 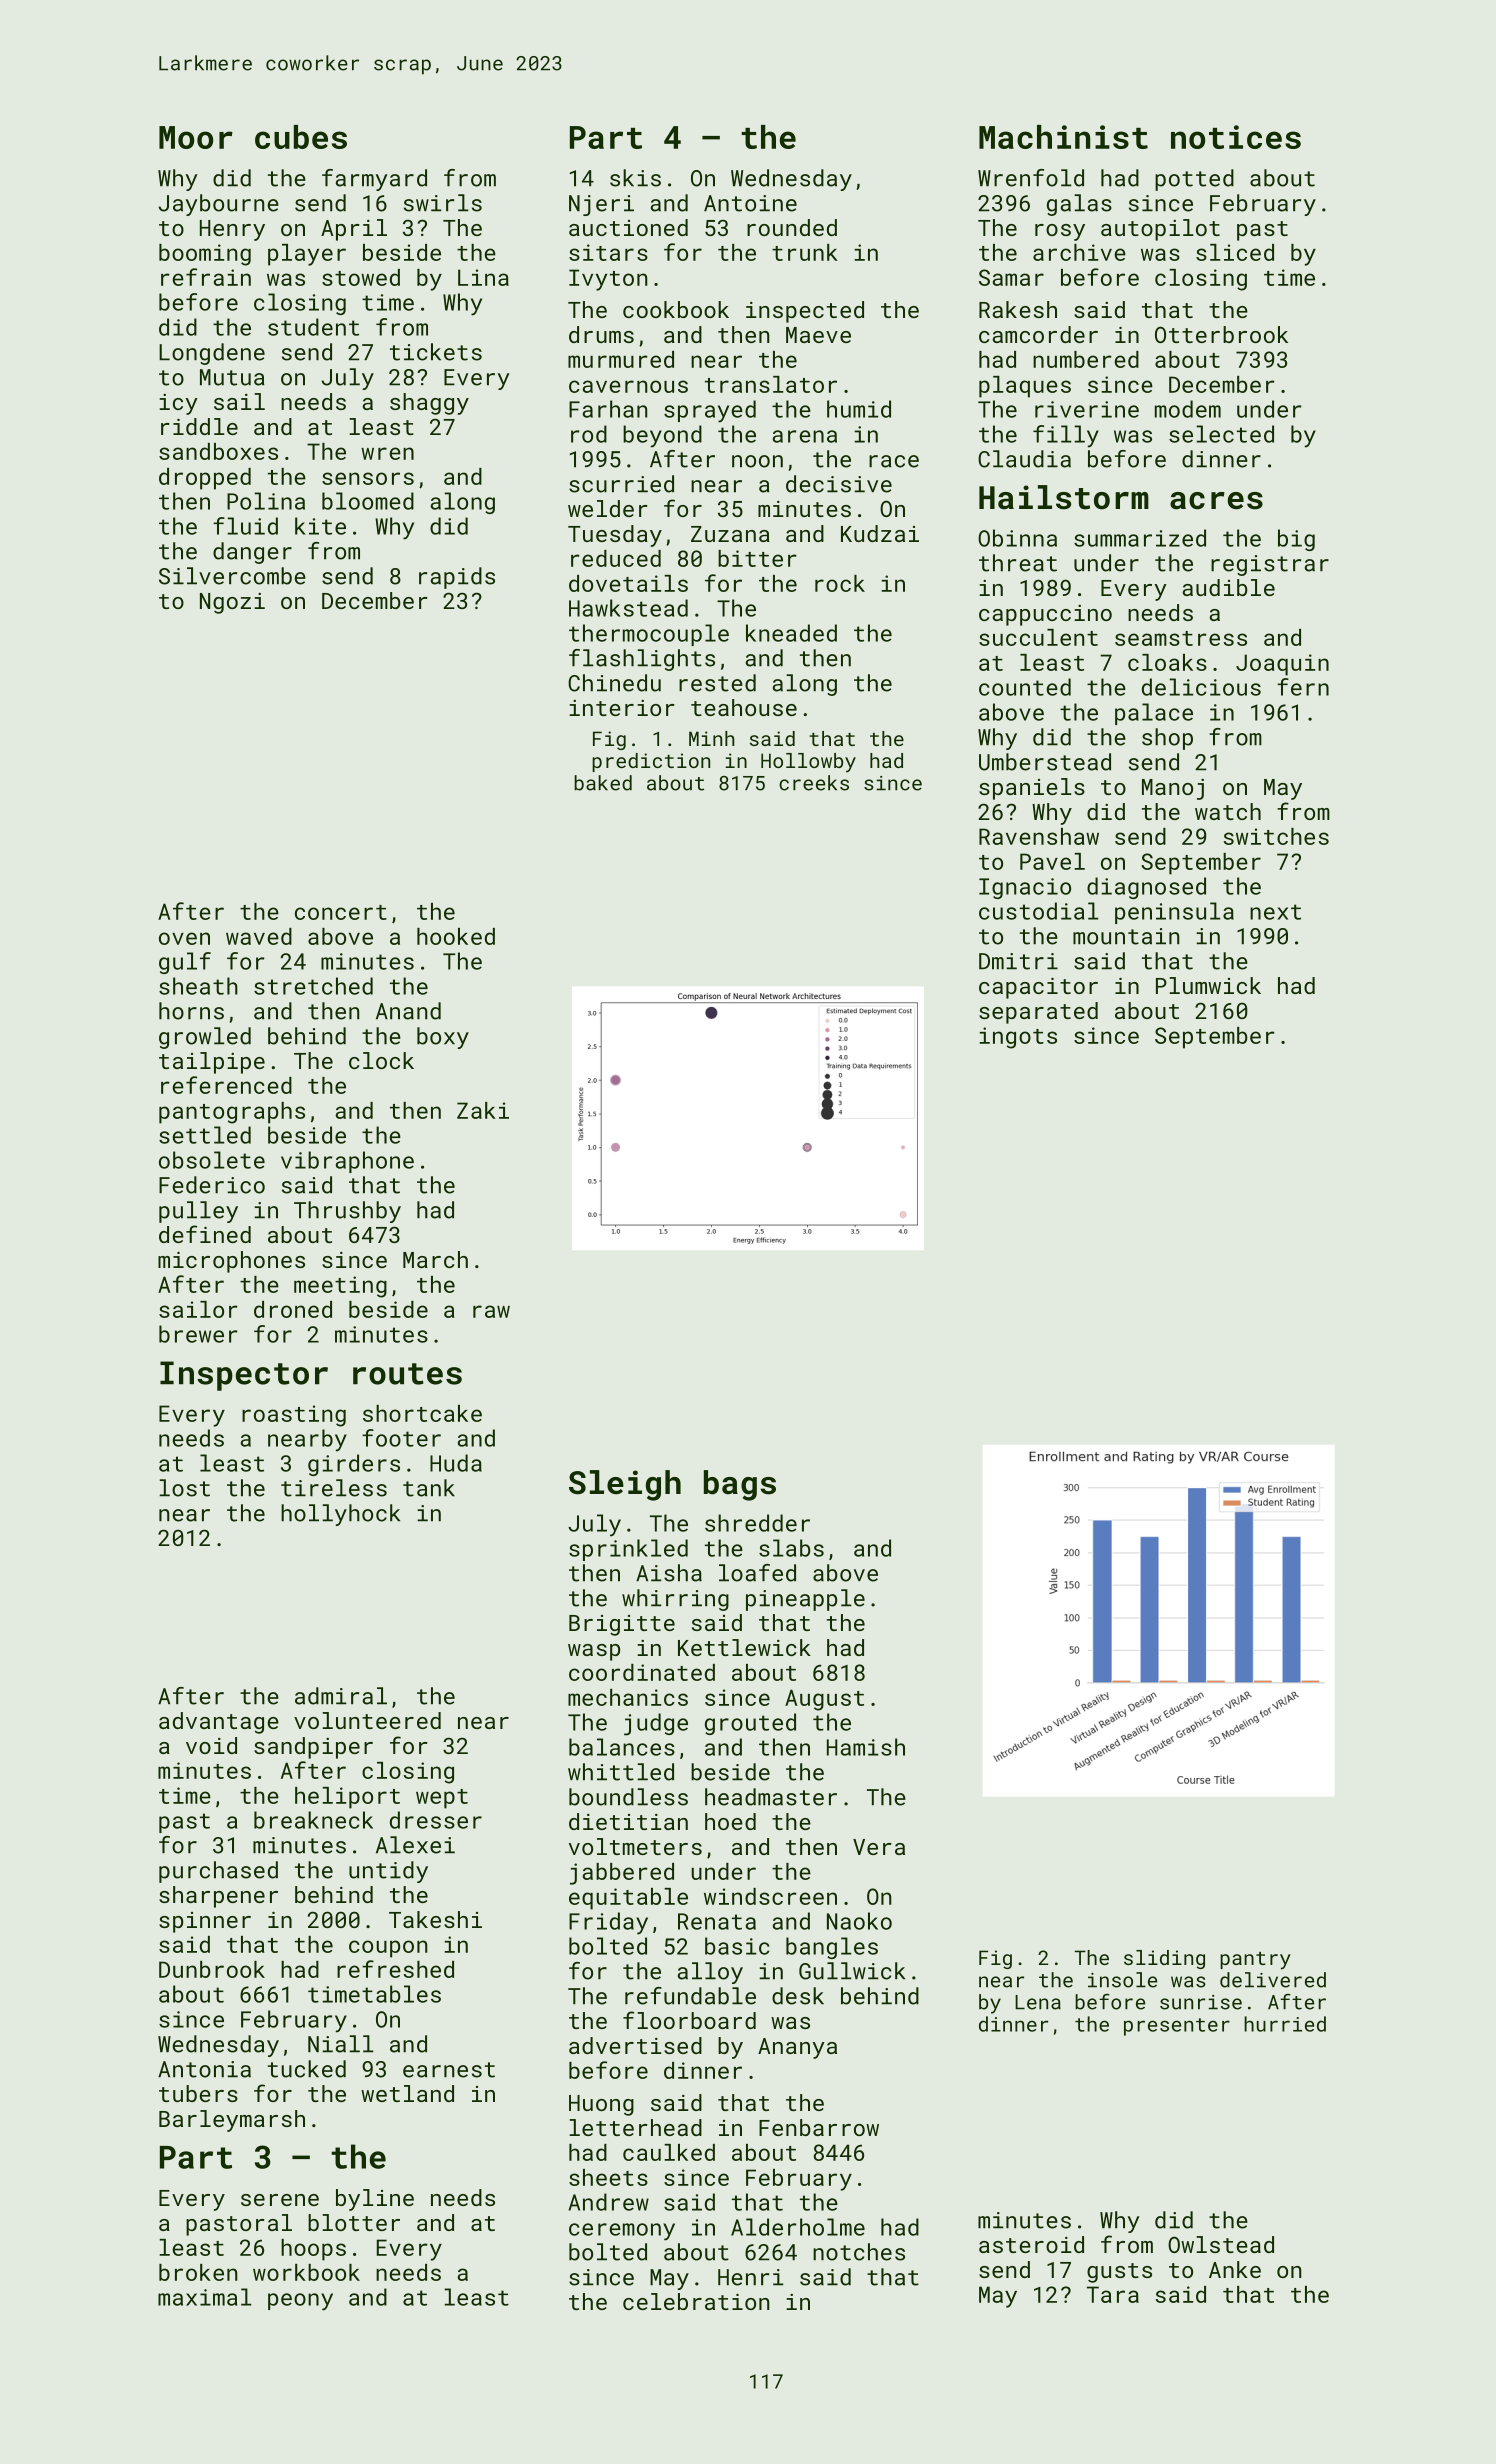 What do you see at coordinates (740, 1485) in the screenshot?
I see `bags` at bounding box center [740, 1485].
